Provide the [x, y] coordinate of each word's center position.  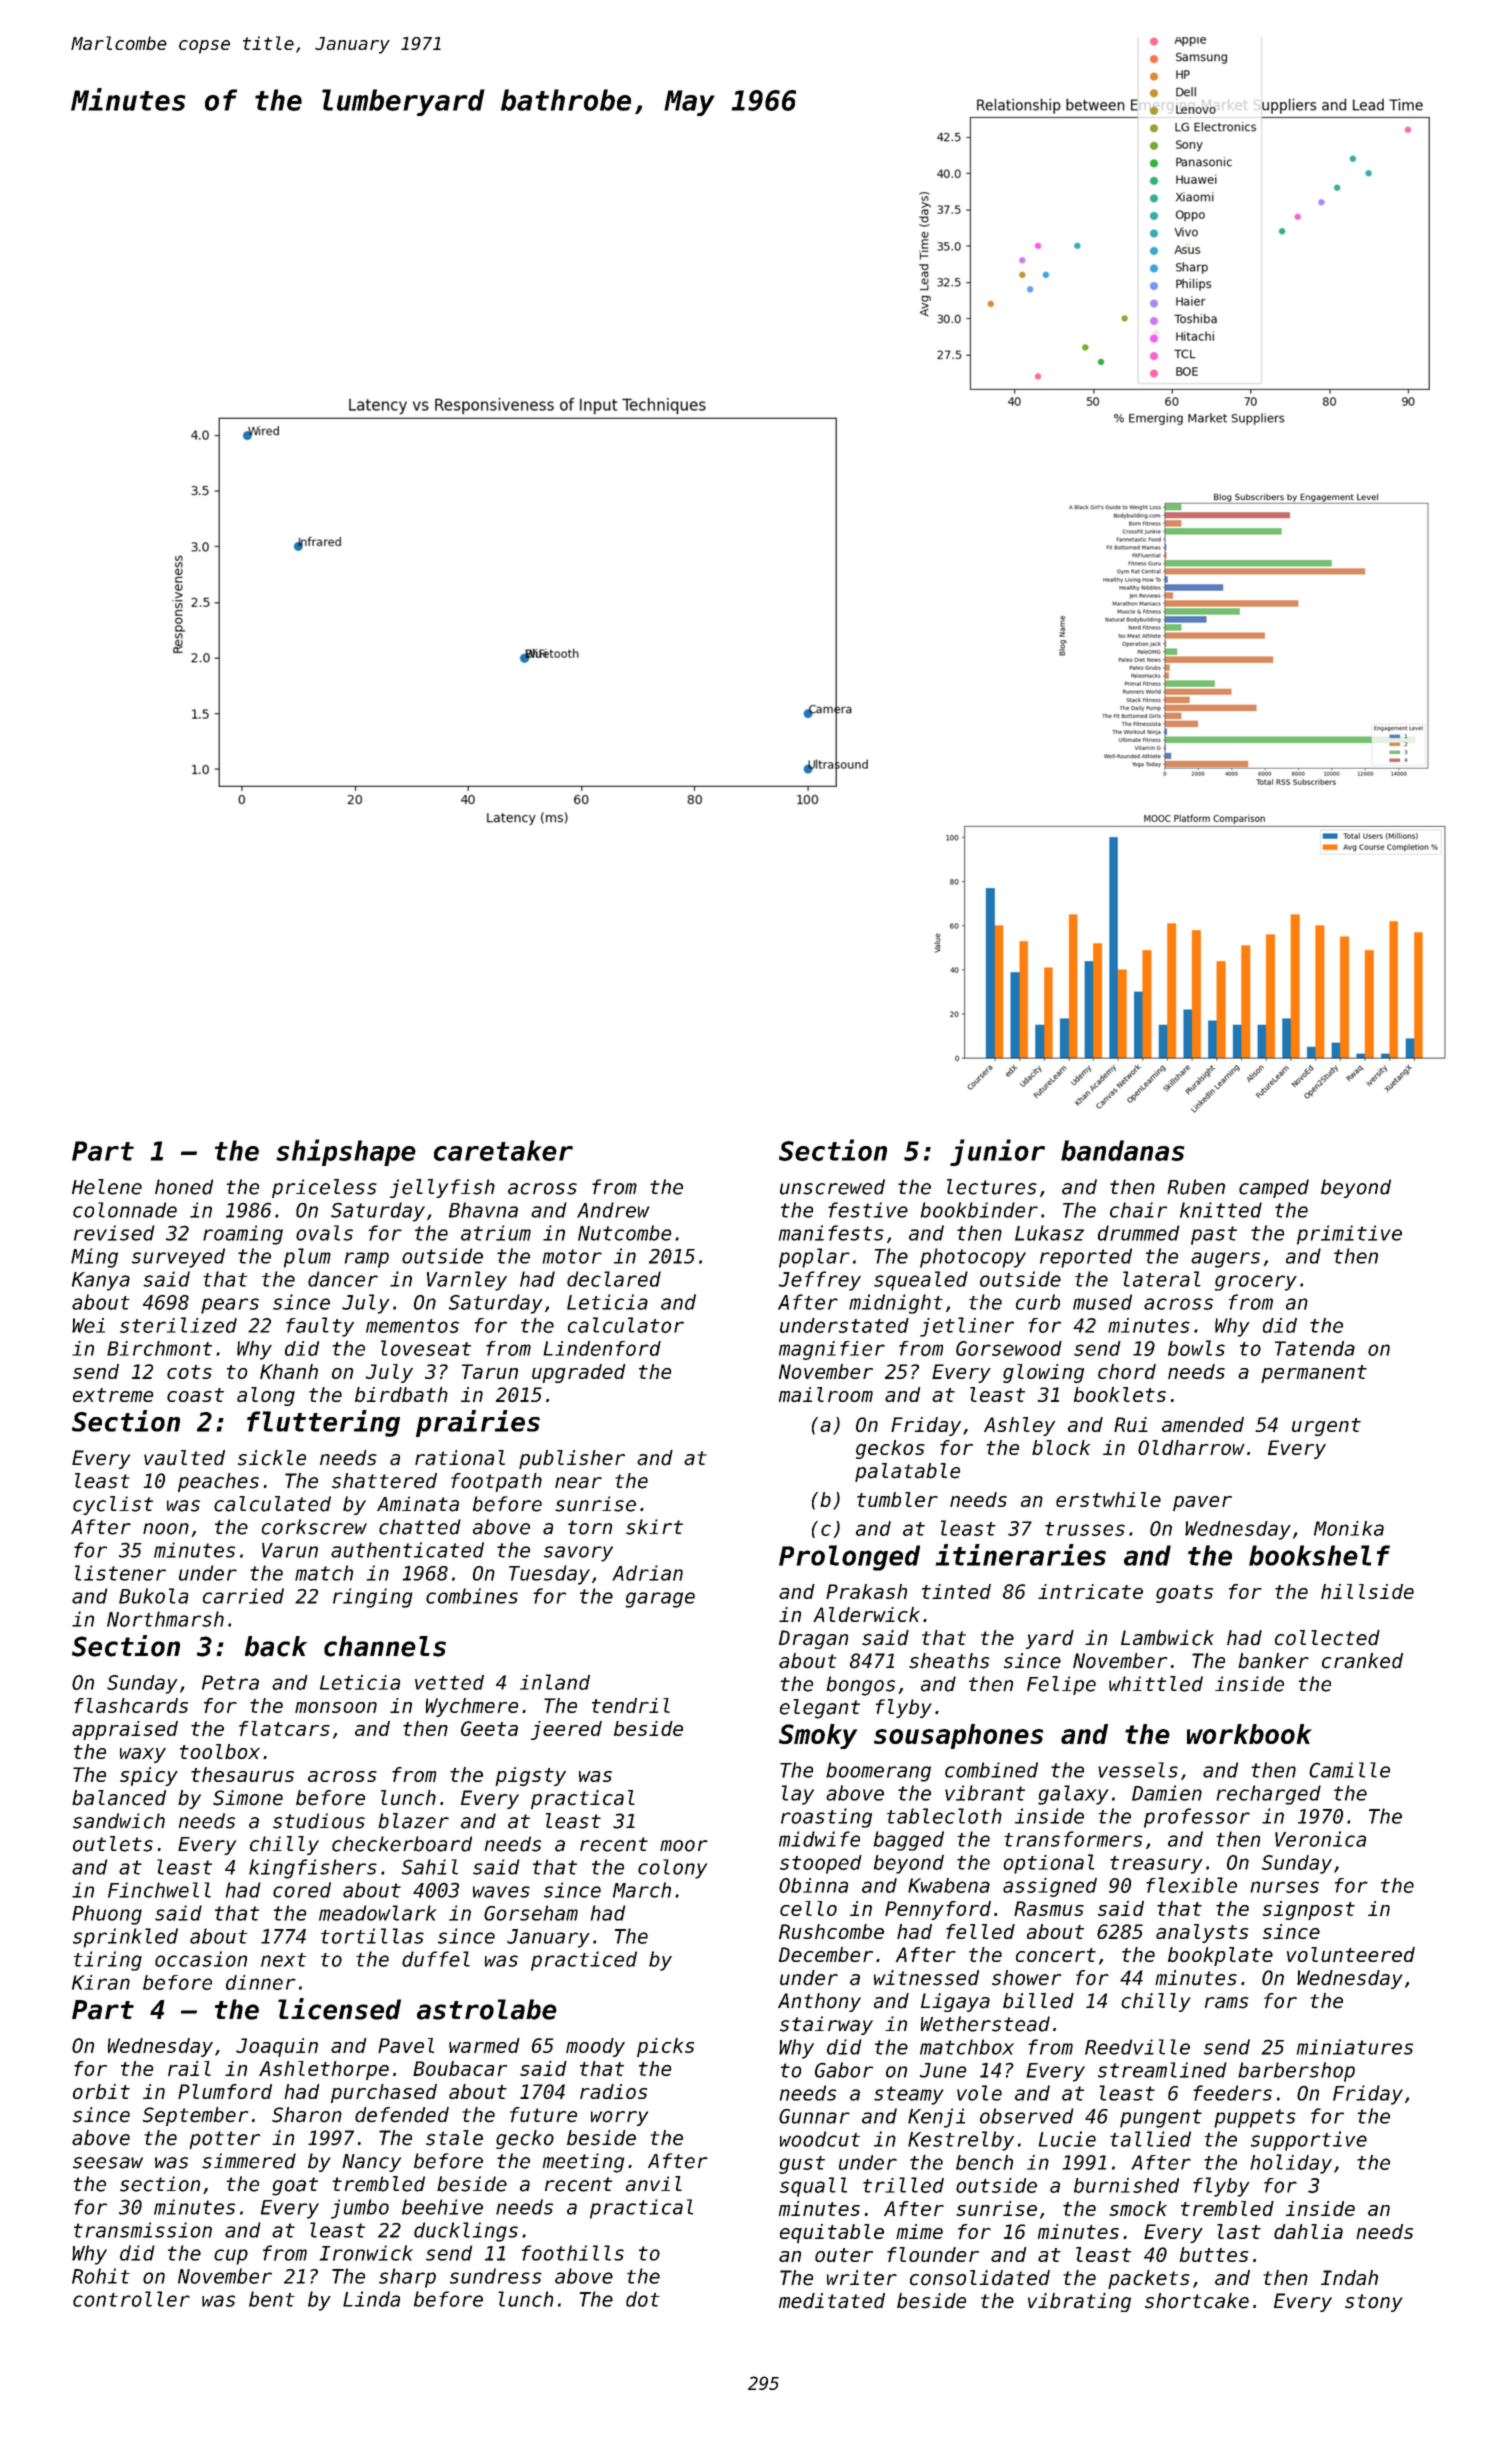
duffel [436, 1959]
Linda [371, 2299]
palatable [907, 1472]
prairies [478, 1423]
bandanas [1122, 1150]
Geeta [489, 1728]
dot [643, 2299]
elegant [820, 1709]
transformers [1073, 1839]
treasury [1156, 1865]
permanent [1314, 1374]
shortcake [1197, 2301]
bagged [909, 1841]
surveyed [178, 1258]
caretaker [503, 1150]
